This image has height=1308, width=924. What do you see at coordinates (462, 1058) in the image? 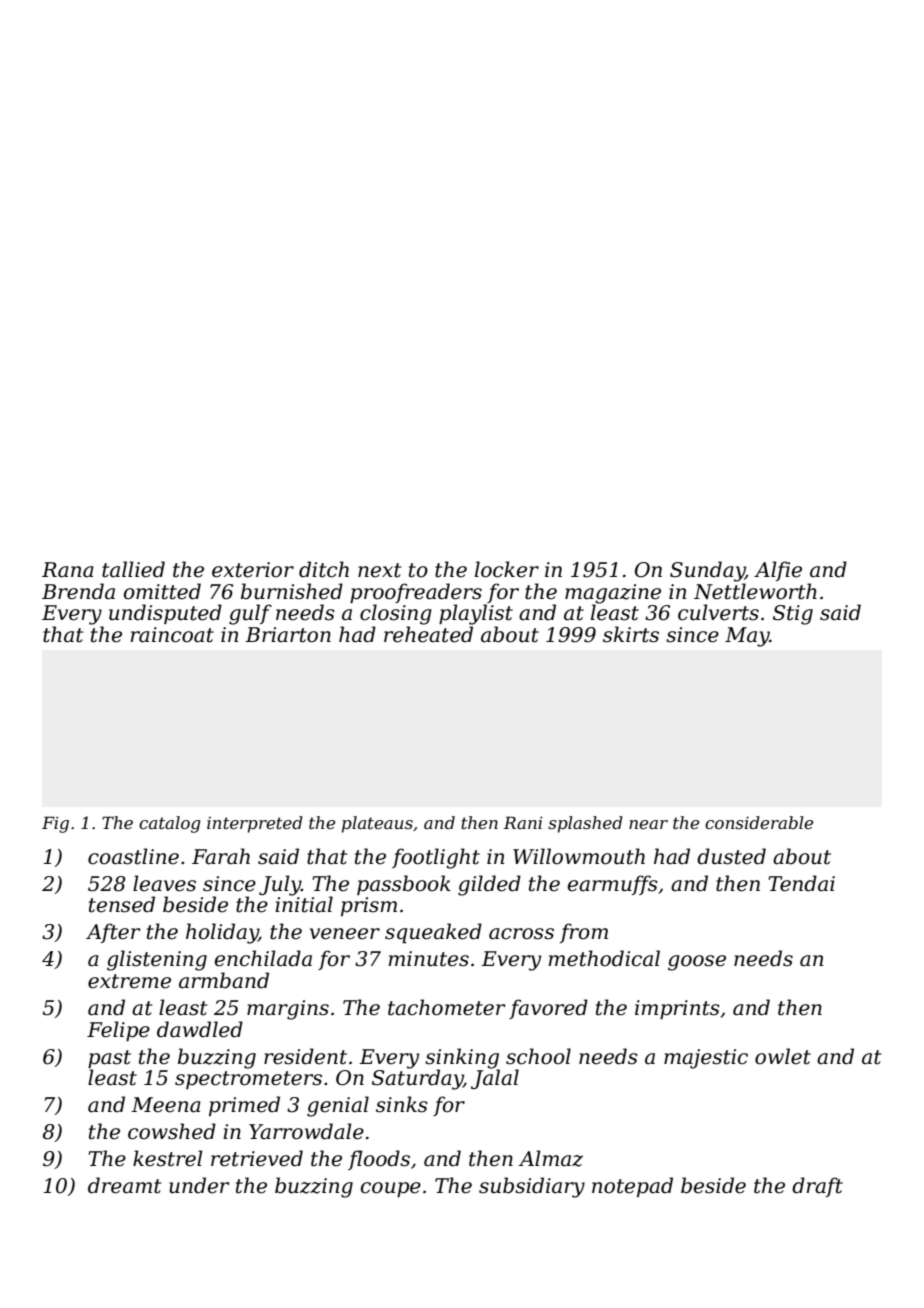
I see `sinking` at bounding box center [462, 1058].
